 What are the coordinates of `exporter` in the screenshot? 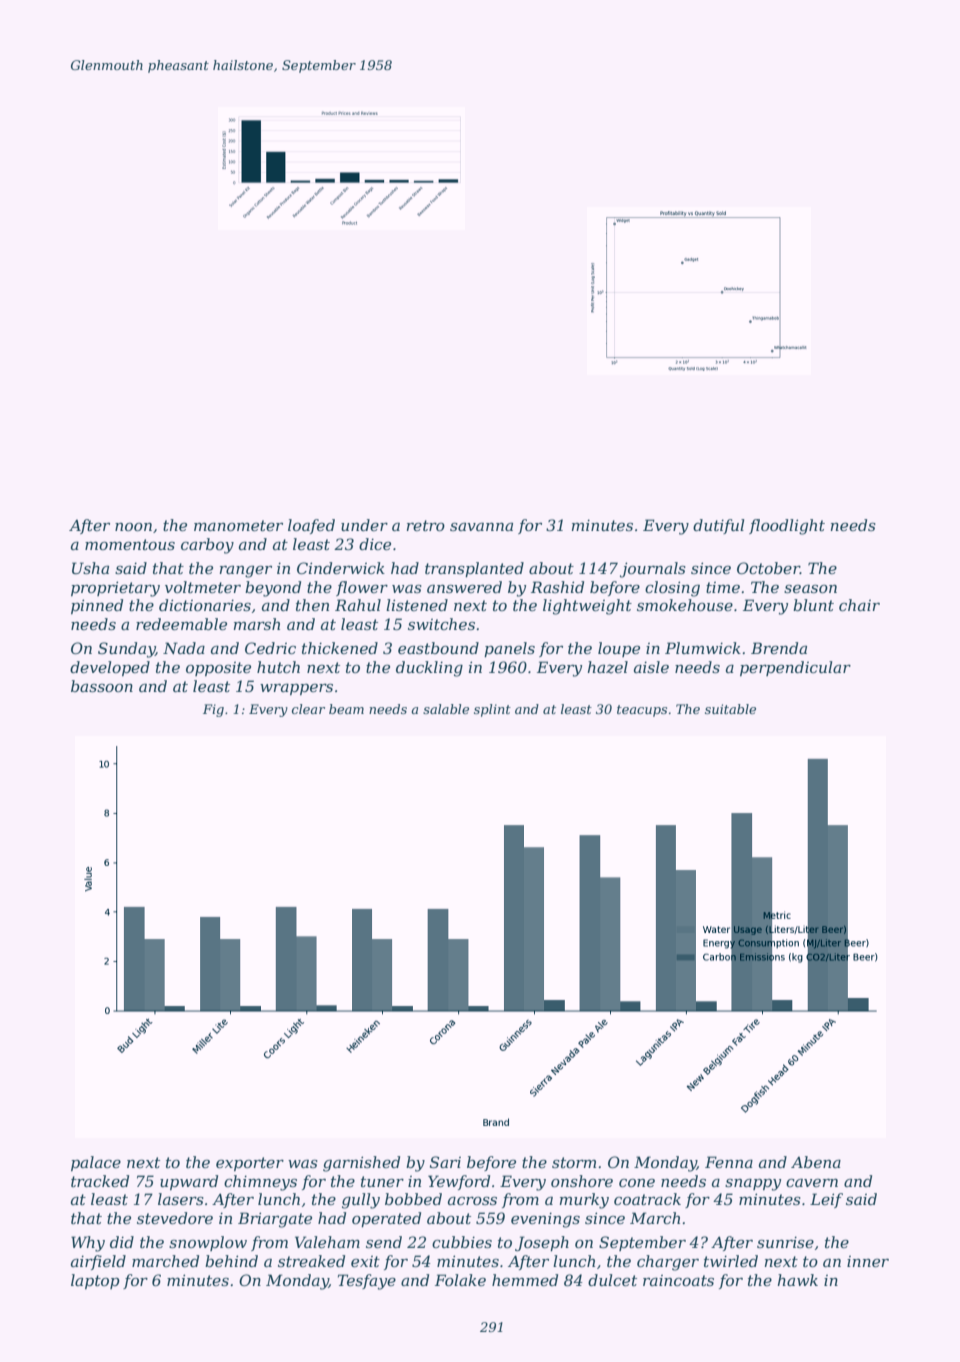 It's located at (250, 1164).
